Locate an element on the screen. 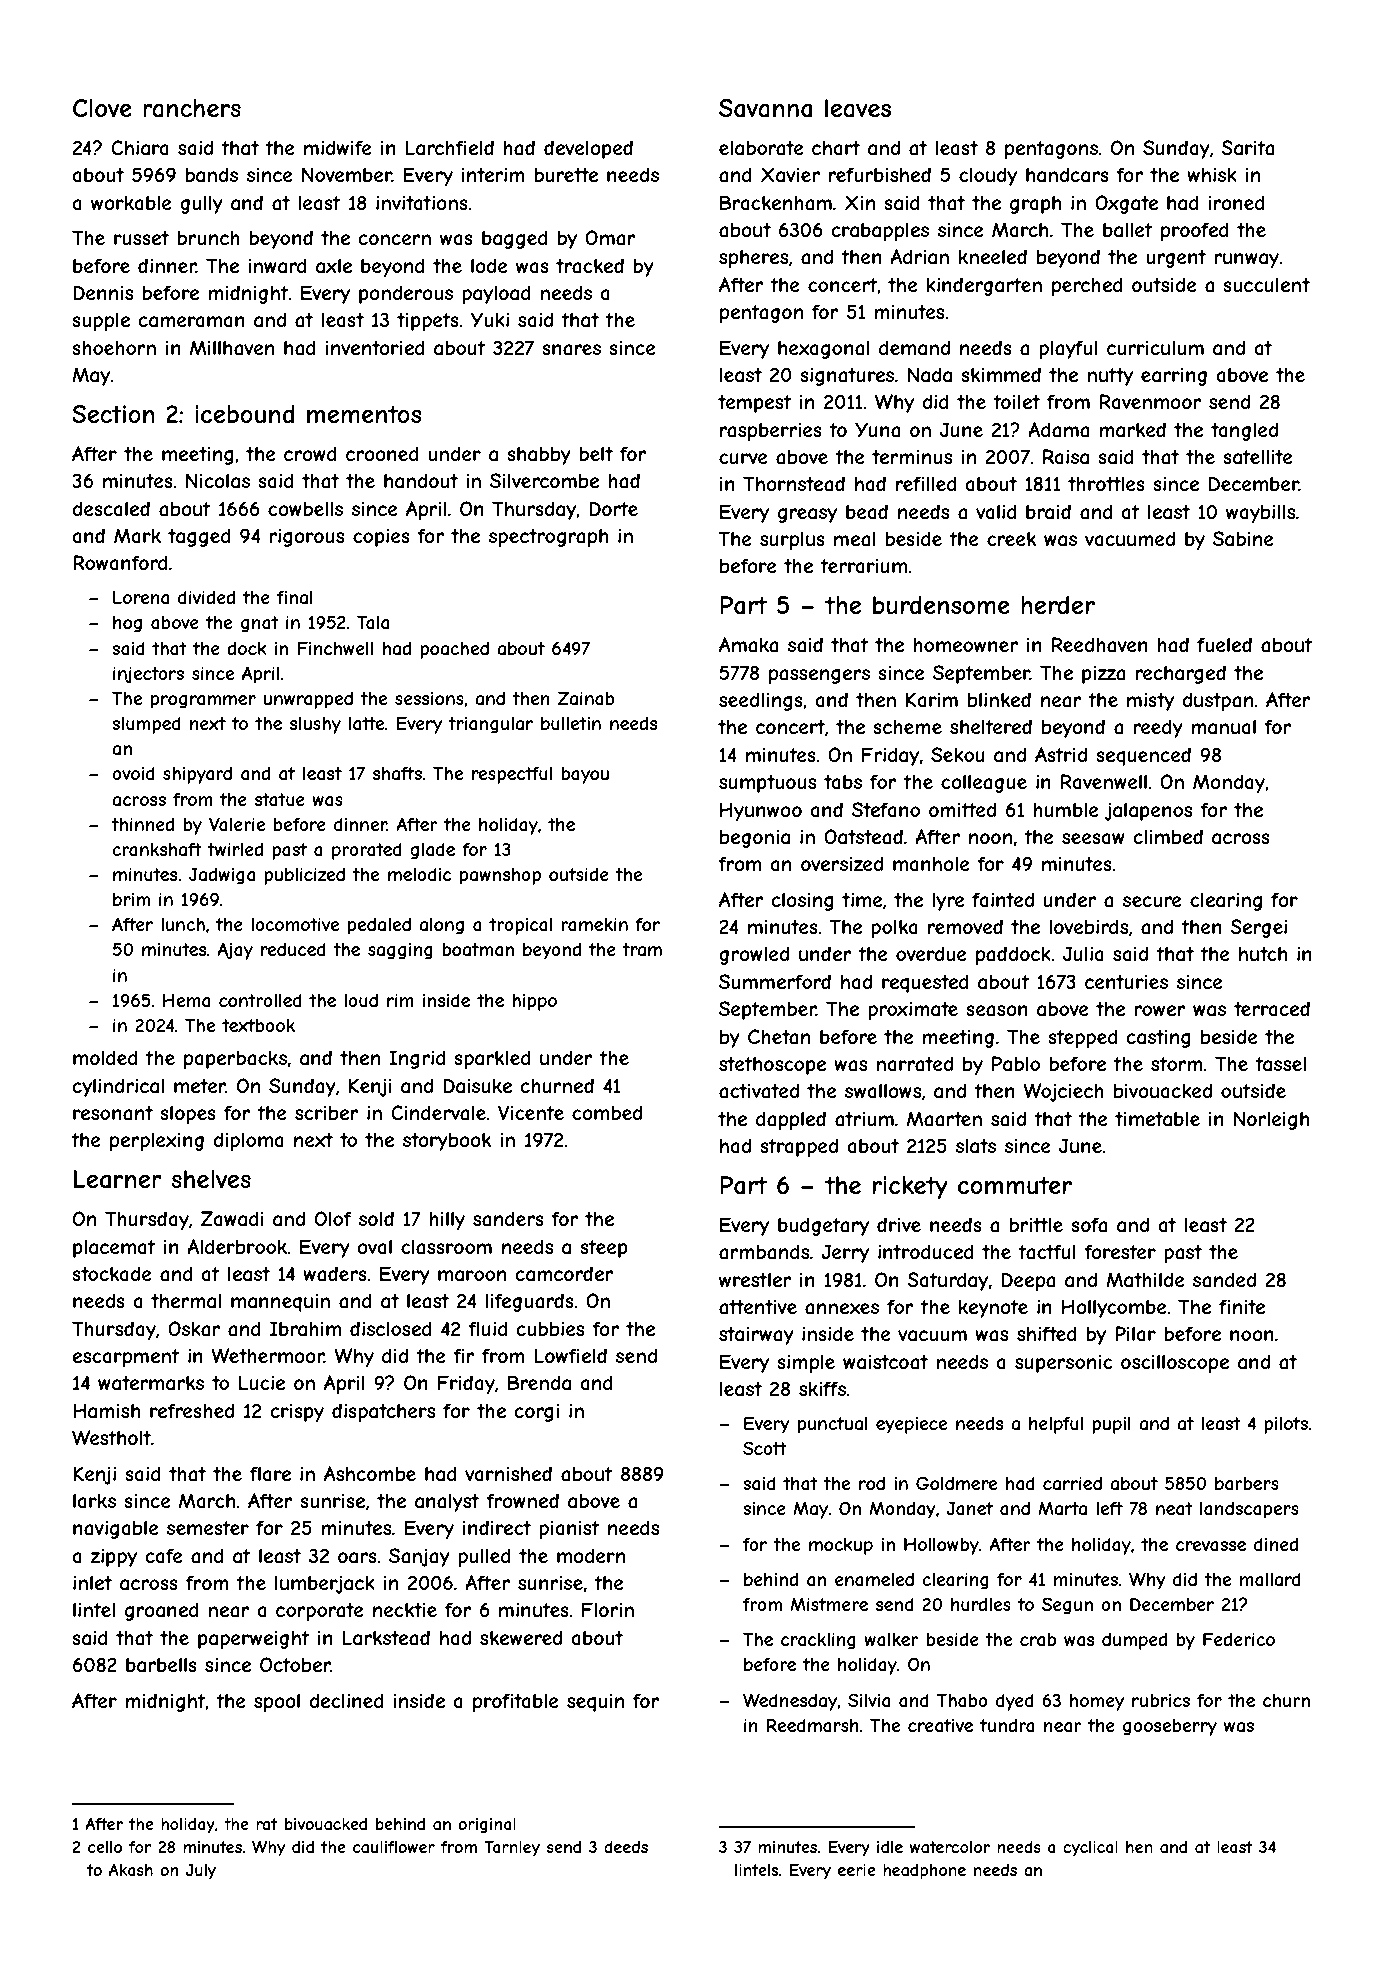 This screenshot has width=1386, height=1969. Sarita is located at coordinates (1247, 148).
